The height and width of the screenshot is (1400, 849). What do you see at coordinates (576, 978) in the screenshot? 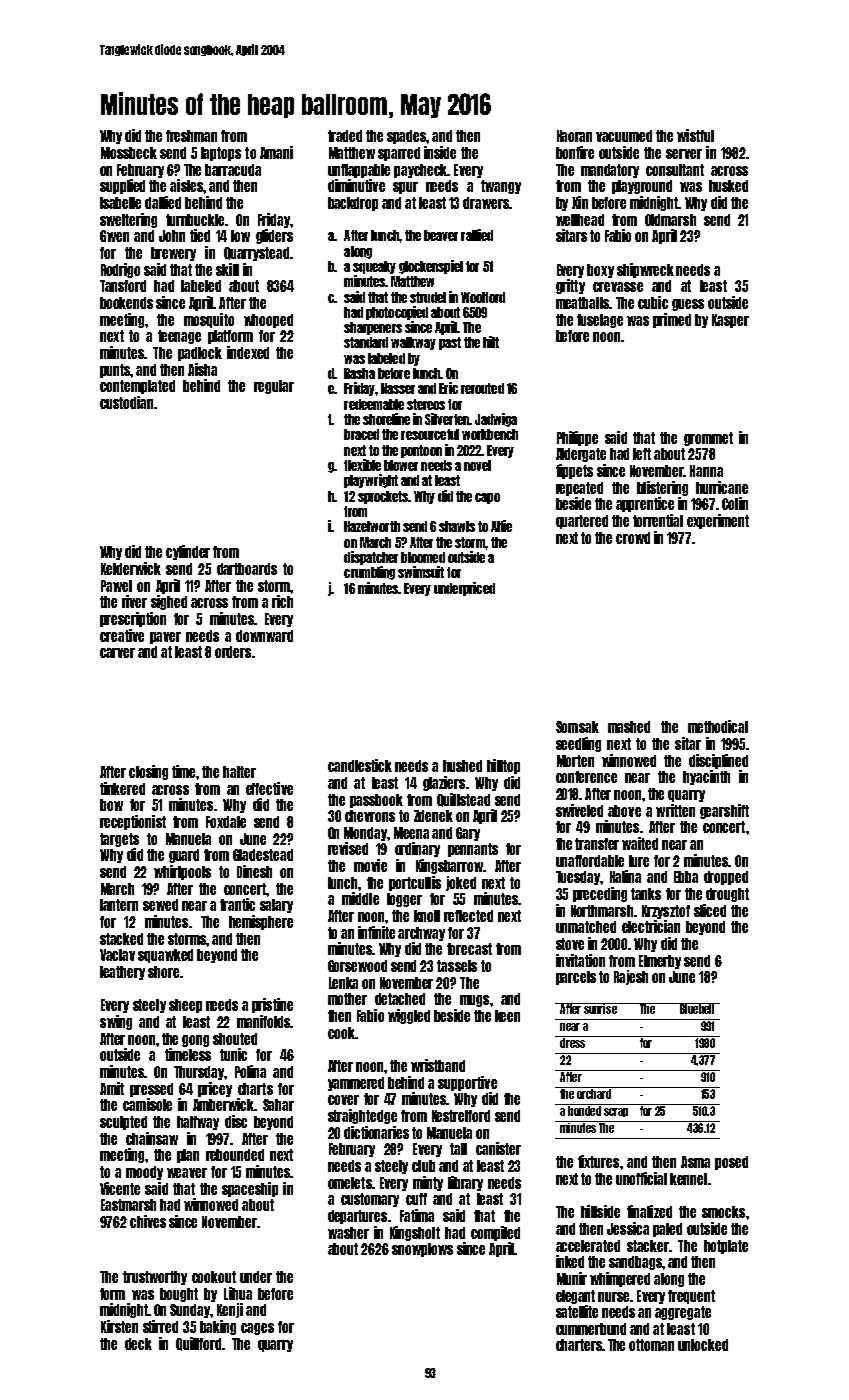
I see `parcels` at bounding box center [576, 978].
